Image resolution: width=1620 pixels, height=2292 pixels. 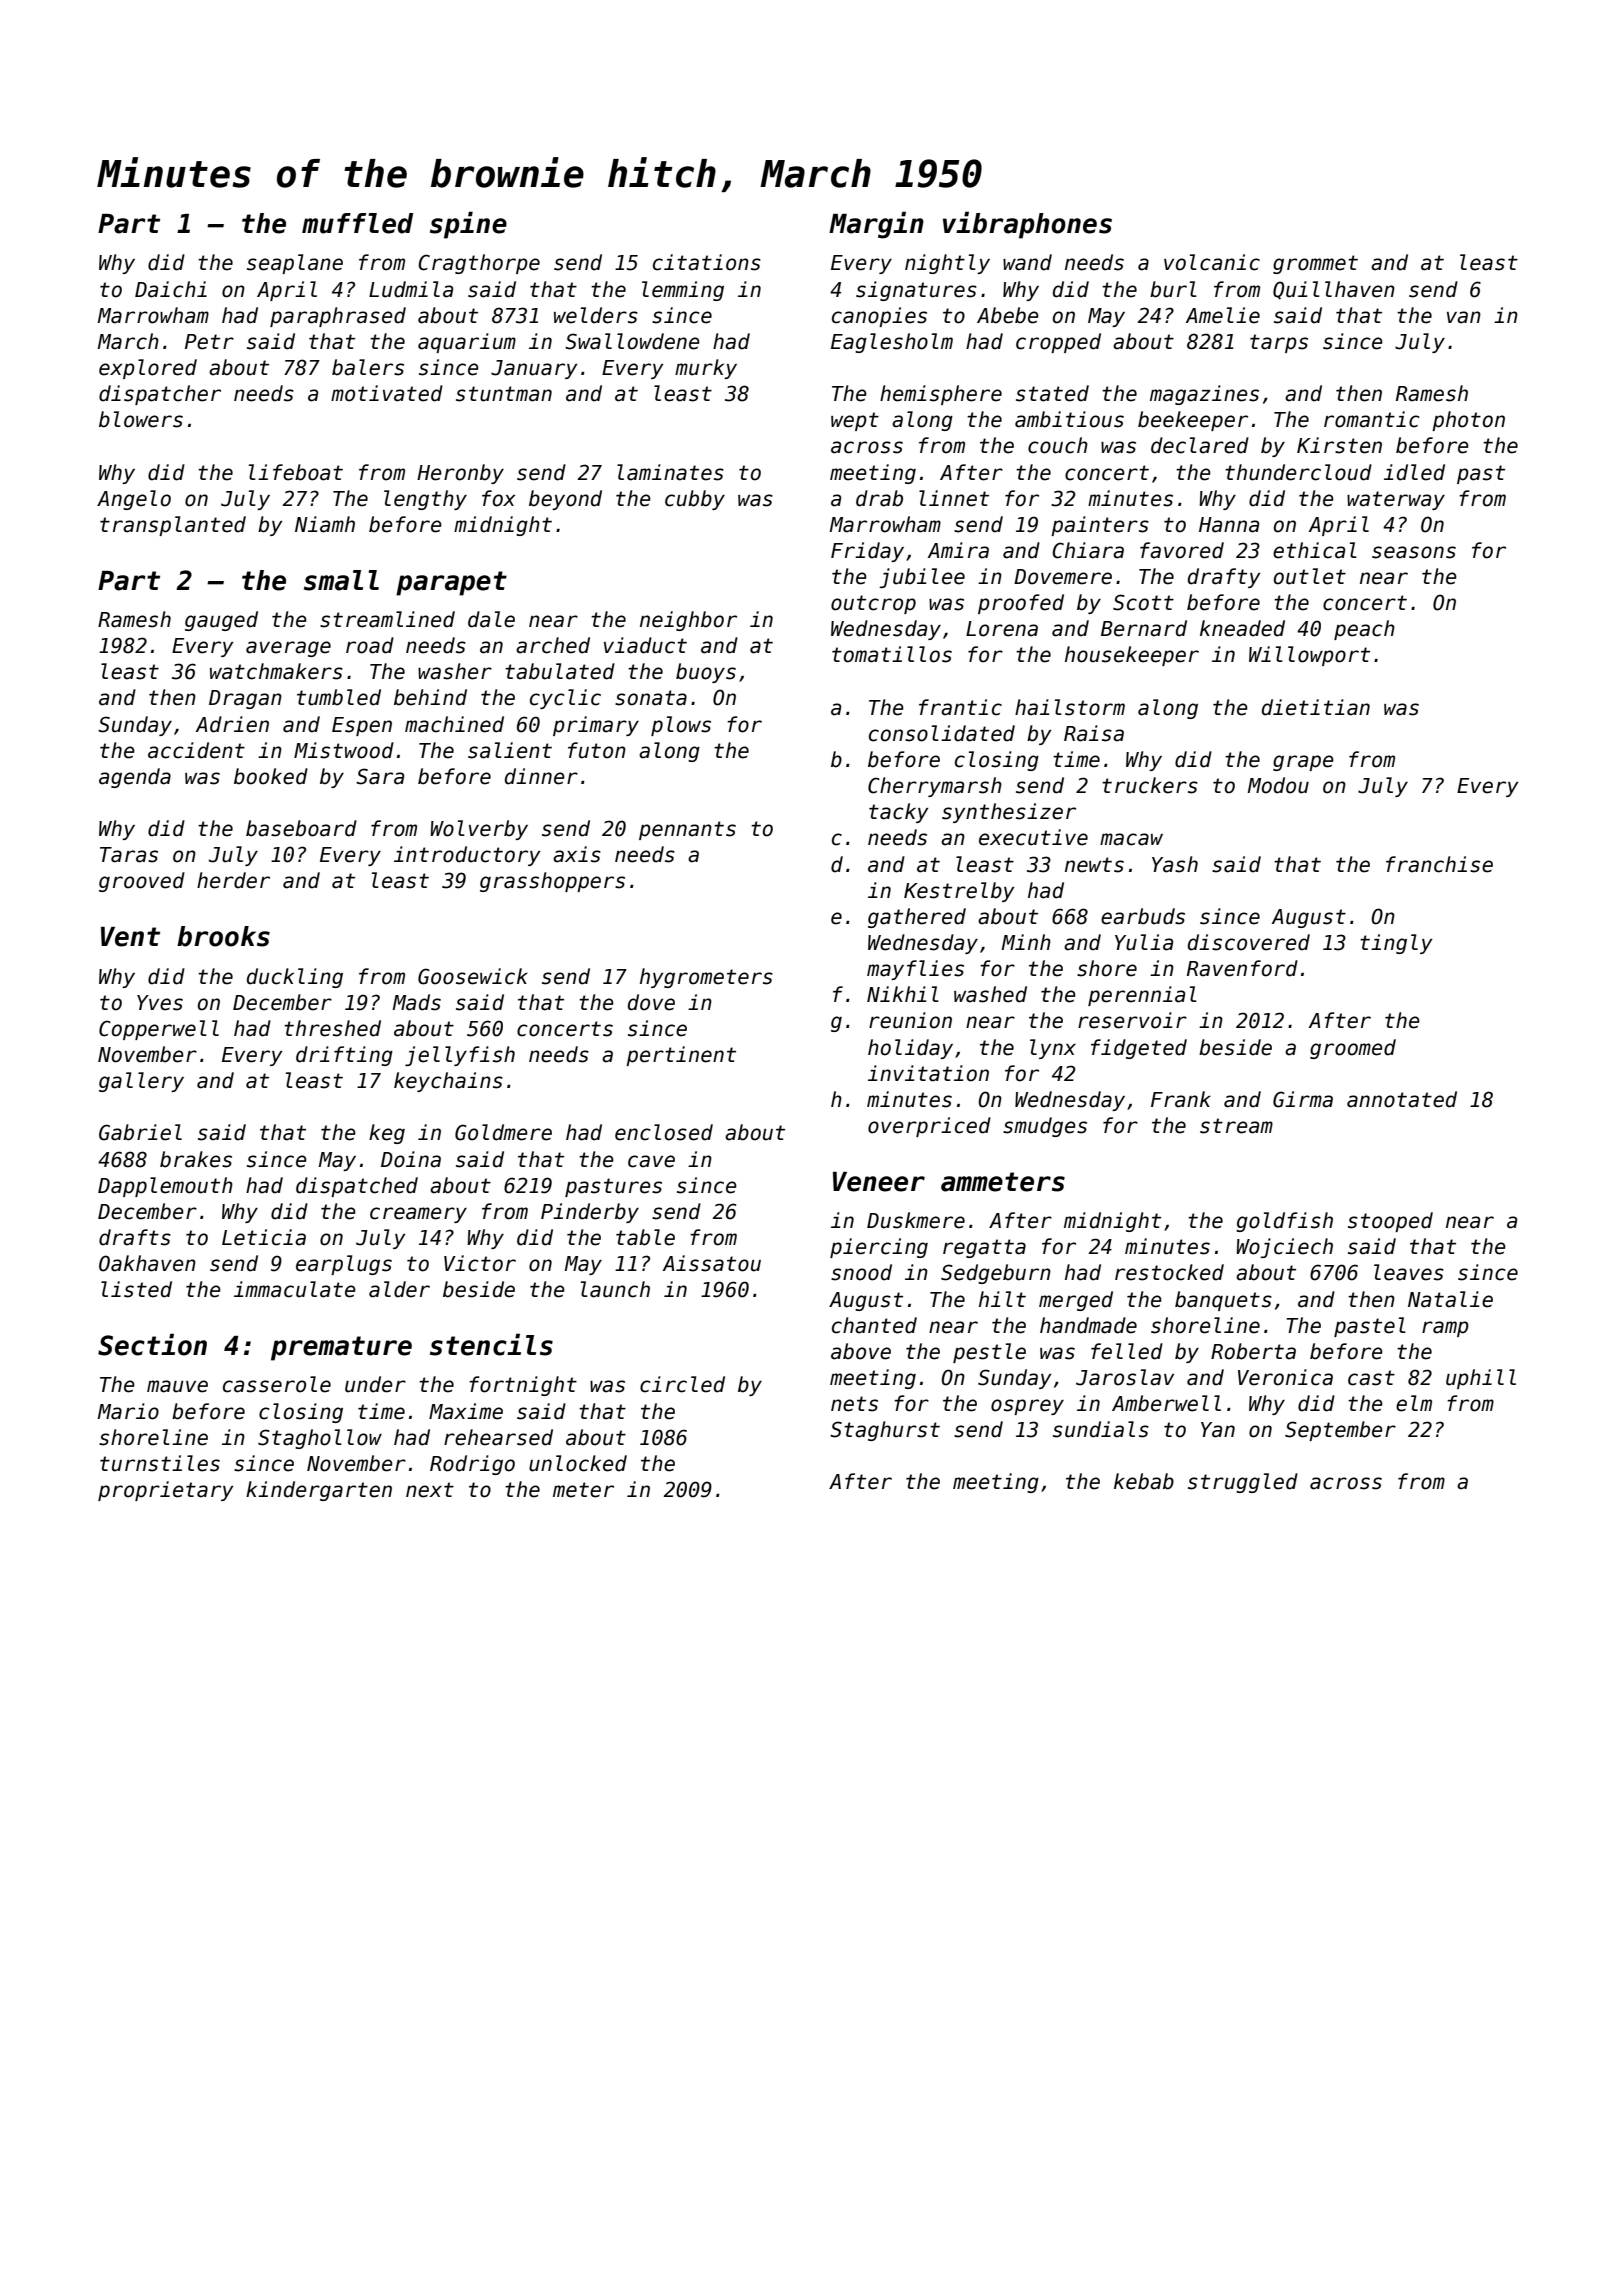 I want to click on motivated, so click(x=387, y=393).
